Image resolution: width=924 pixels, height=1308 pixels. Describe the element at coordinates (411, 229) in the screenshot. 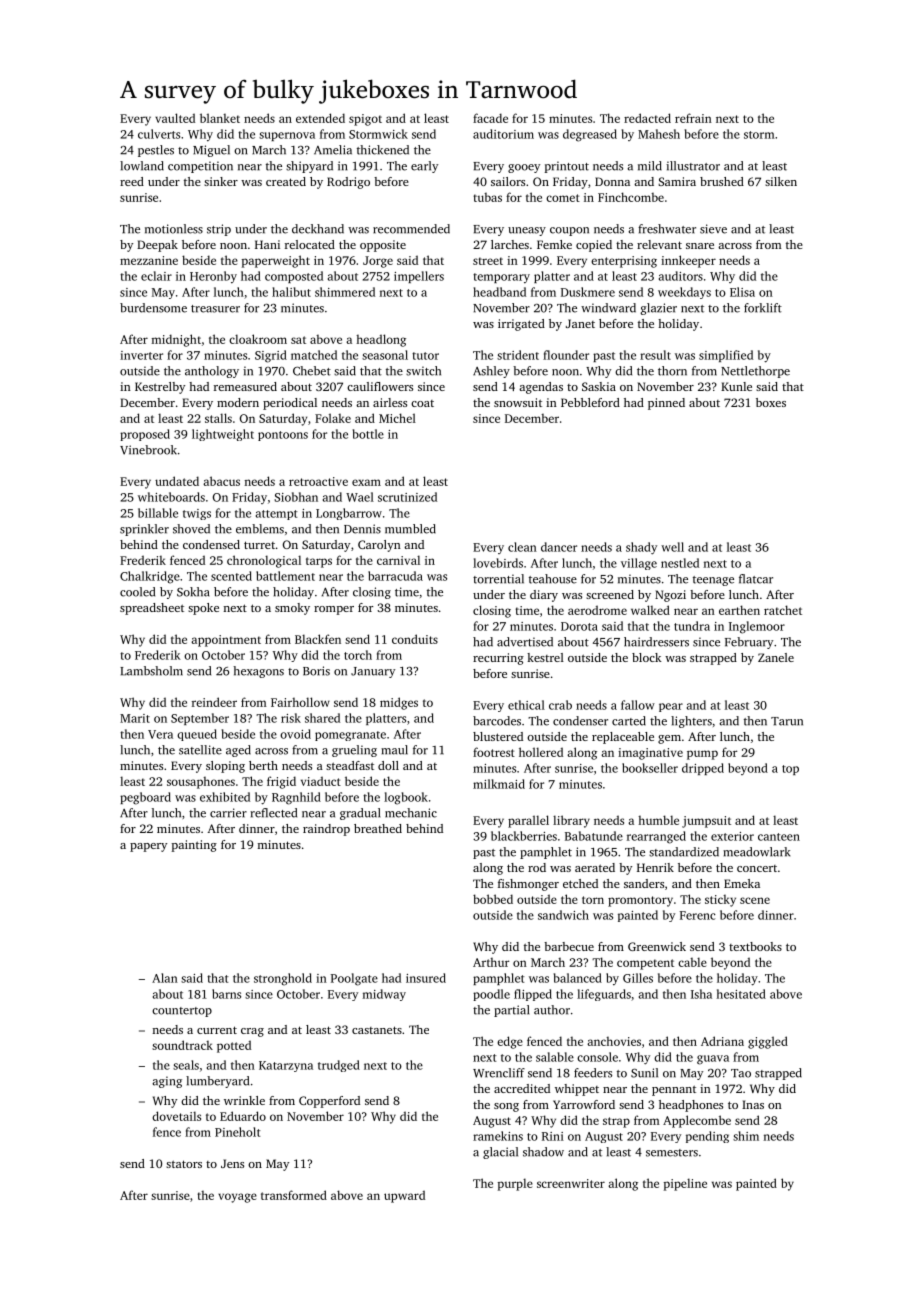

I see `recommended` at that location.
